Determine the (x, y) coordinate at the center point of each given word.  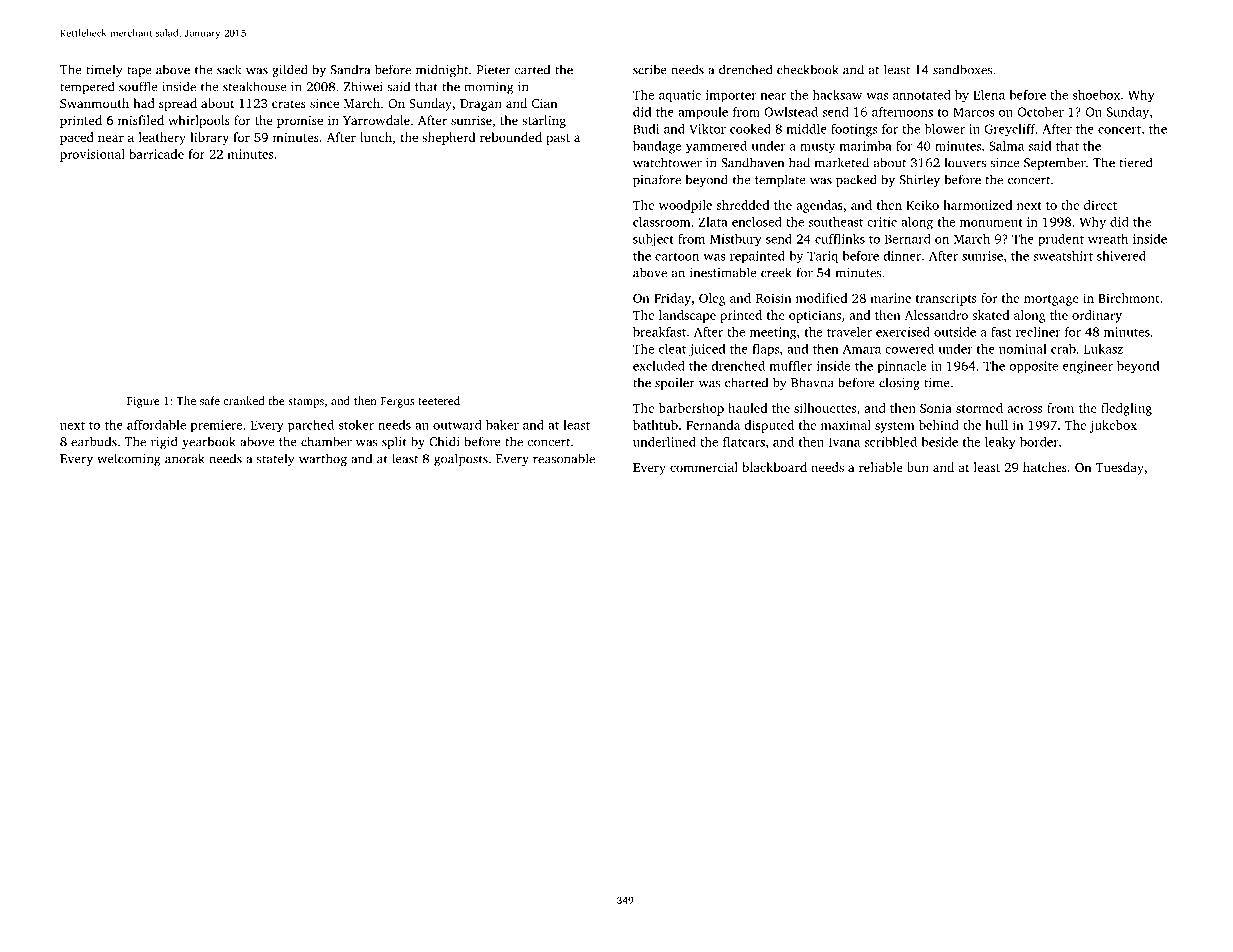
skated (990, 315)
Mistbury (736, 240)
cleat (672, 349)
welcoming (129, 459)
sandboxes (963, 69)
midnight (442, 71)
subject (653, 240)
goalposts (461, 459)
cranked (244, 400)
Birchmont (1128, 298)
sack (229, 69)
